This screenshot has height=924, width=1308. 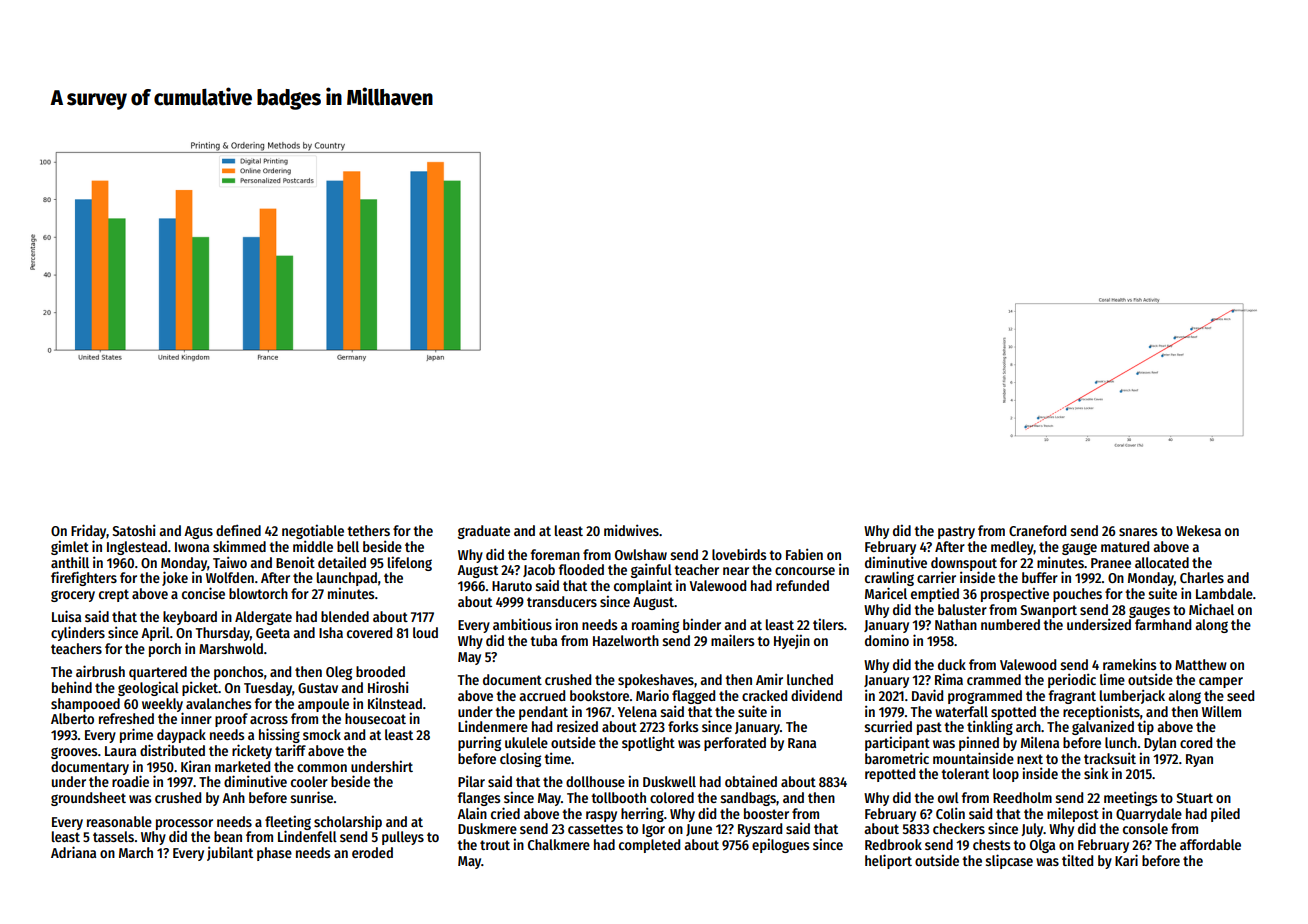 What do you see at coordinates (73, 852) in the screenshot?
I see `Adriana` at bounding box center [73, 852].
